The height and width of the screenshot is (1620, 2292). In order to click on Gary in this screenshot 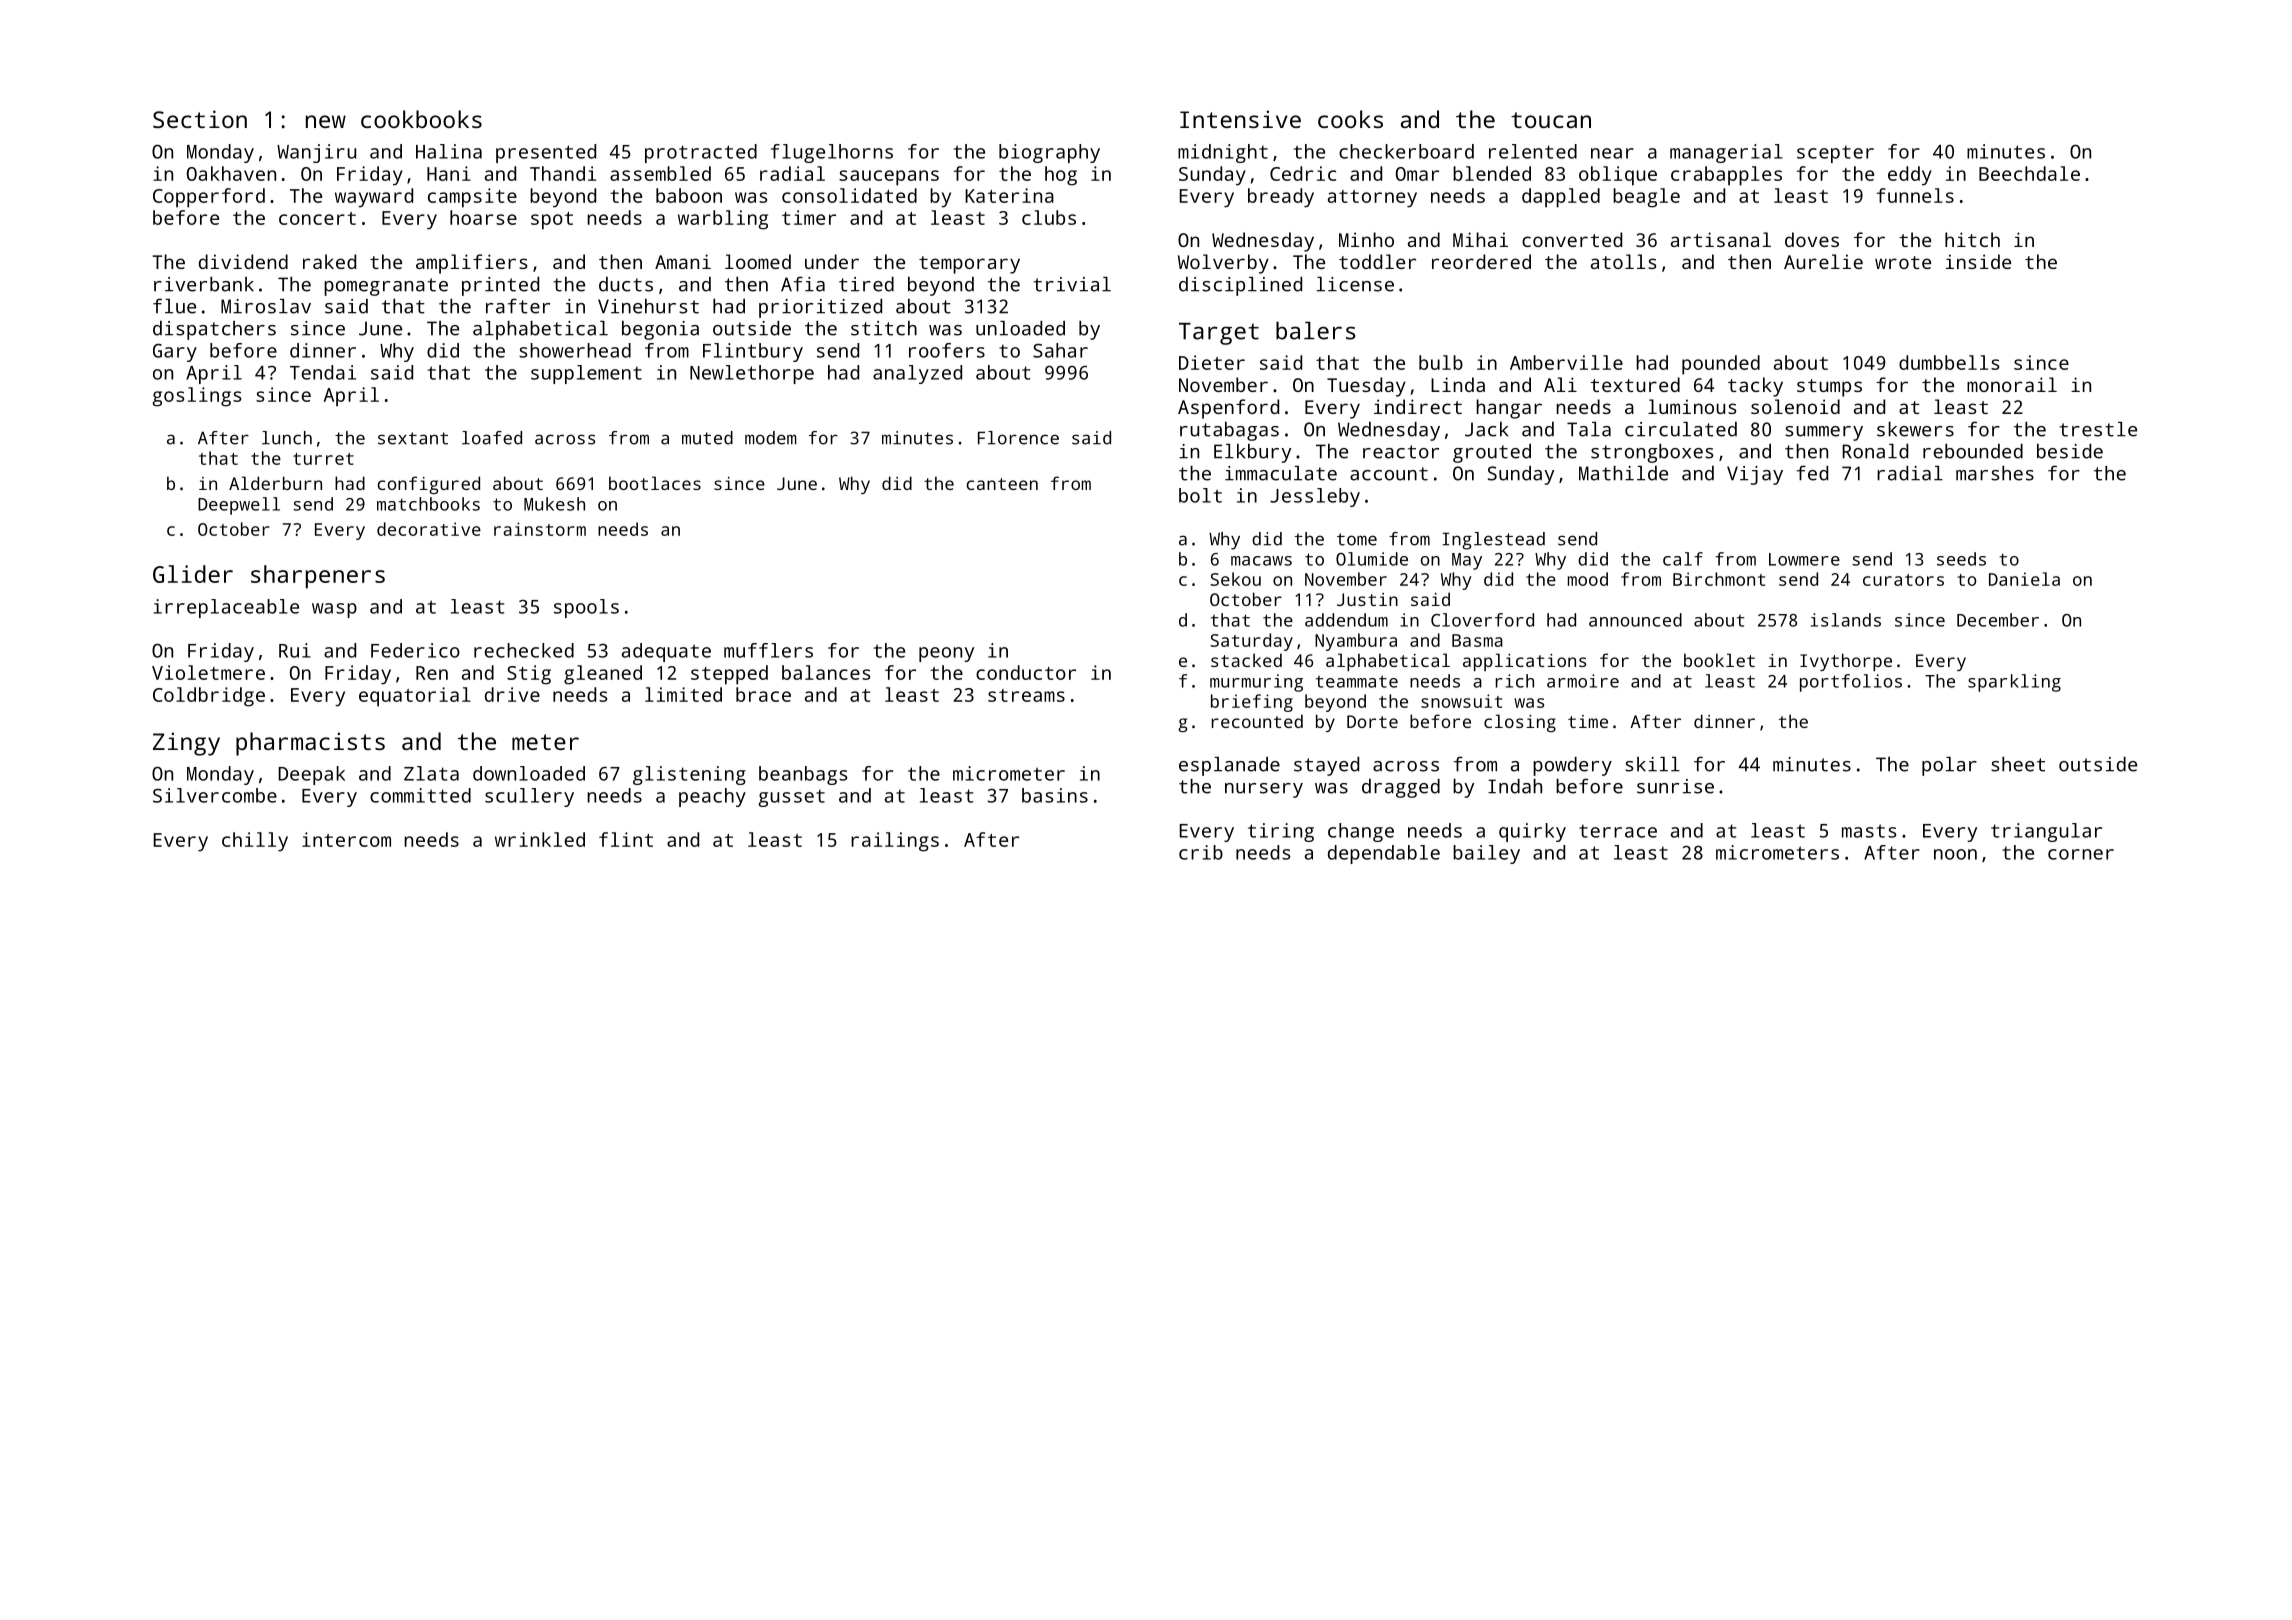, I will do `click(175, 352)`.
